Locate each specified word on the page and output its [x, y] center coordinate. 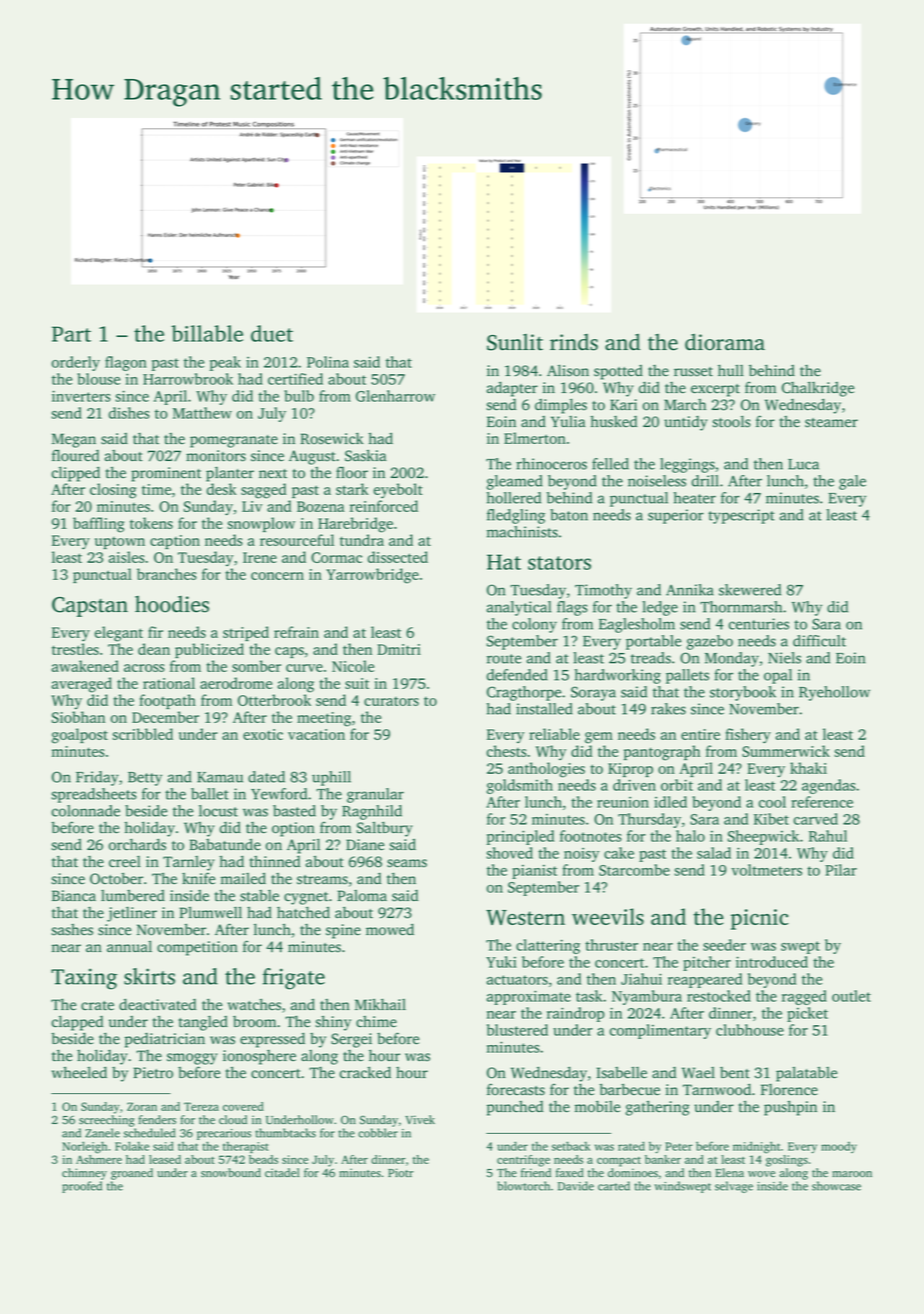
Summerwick [786, 751]
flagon [126, 363]
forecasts [516, 1089]
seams [407, 863]
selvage [734, 1187]
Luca [803, 464]
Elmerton [535, 438]
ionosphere [259, 1057]
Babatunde [225, 845]
